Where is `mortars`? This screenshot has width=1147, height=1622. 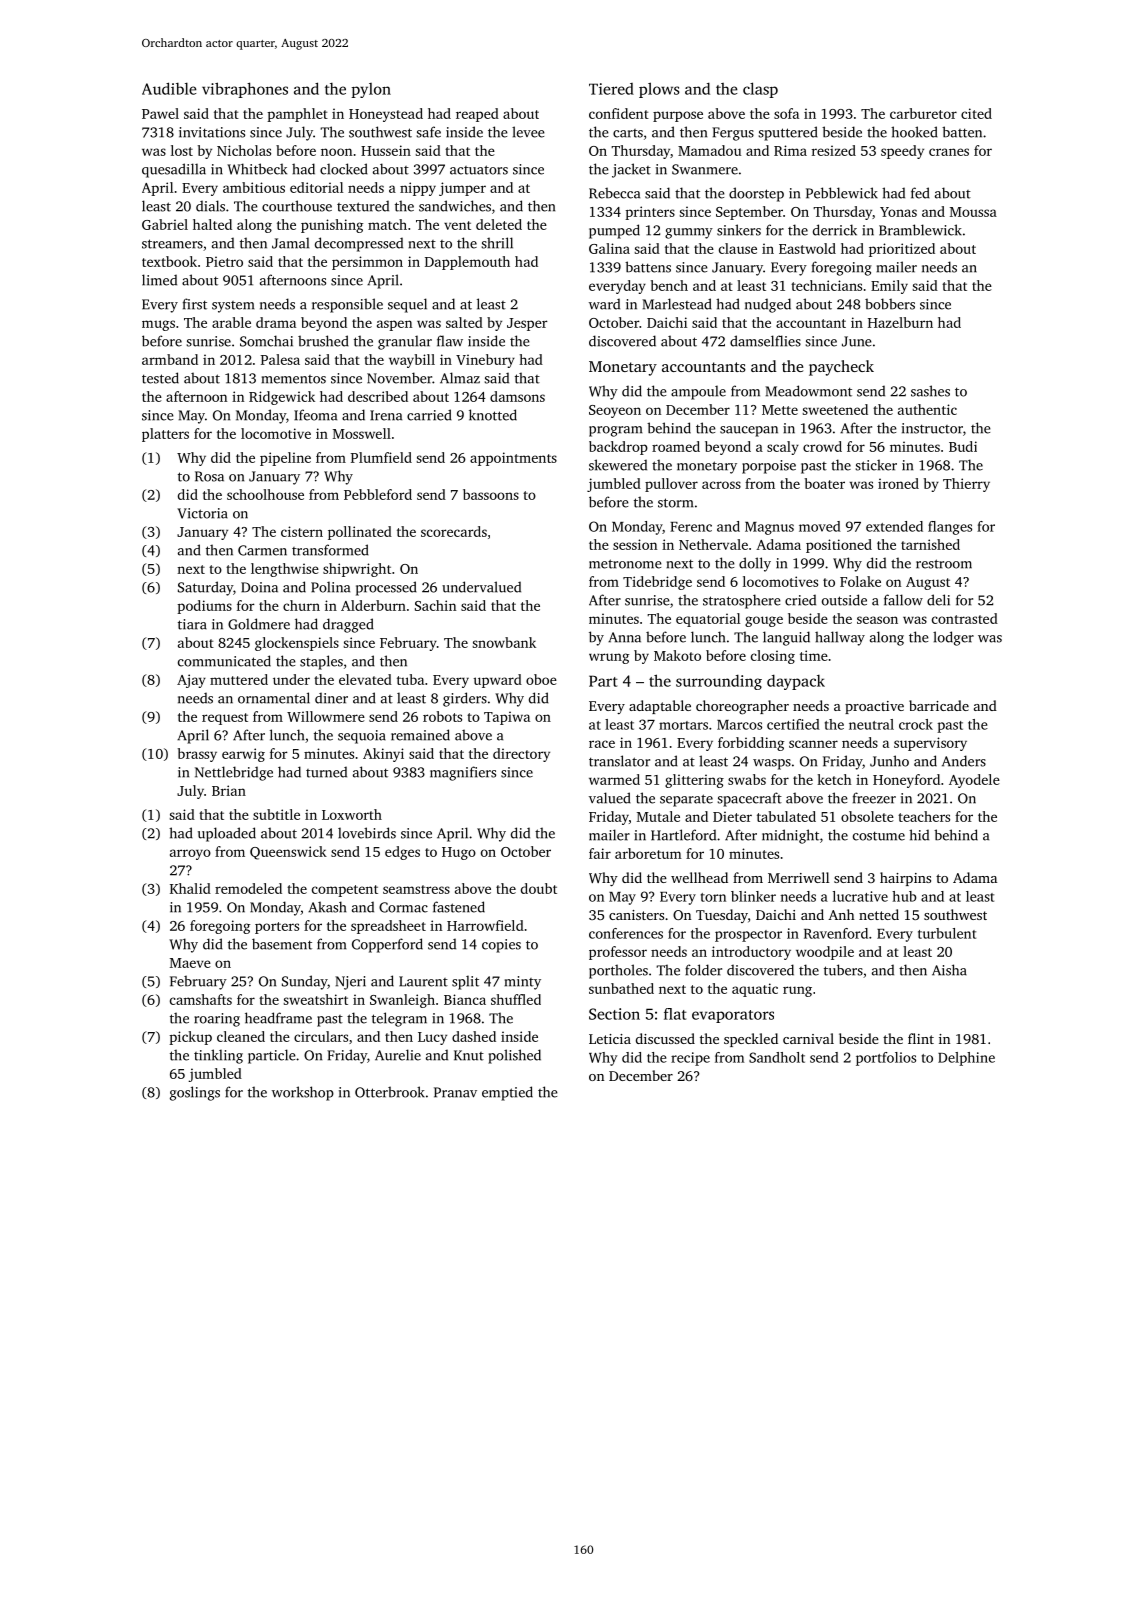
mortars is located at coordinates (683, 725).
